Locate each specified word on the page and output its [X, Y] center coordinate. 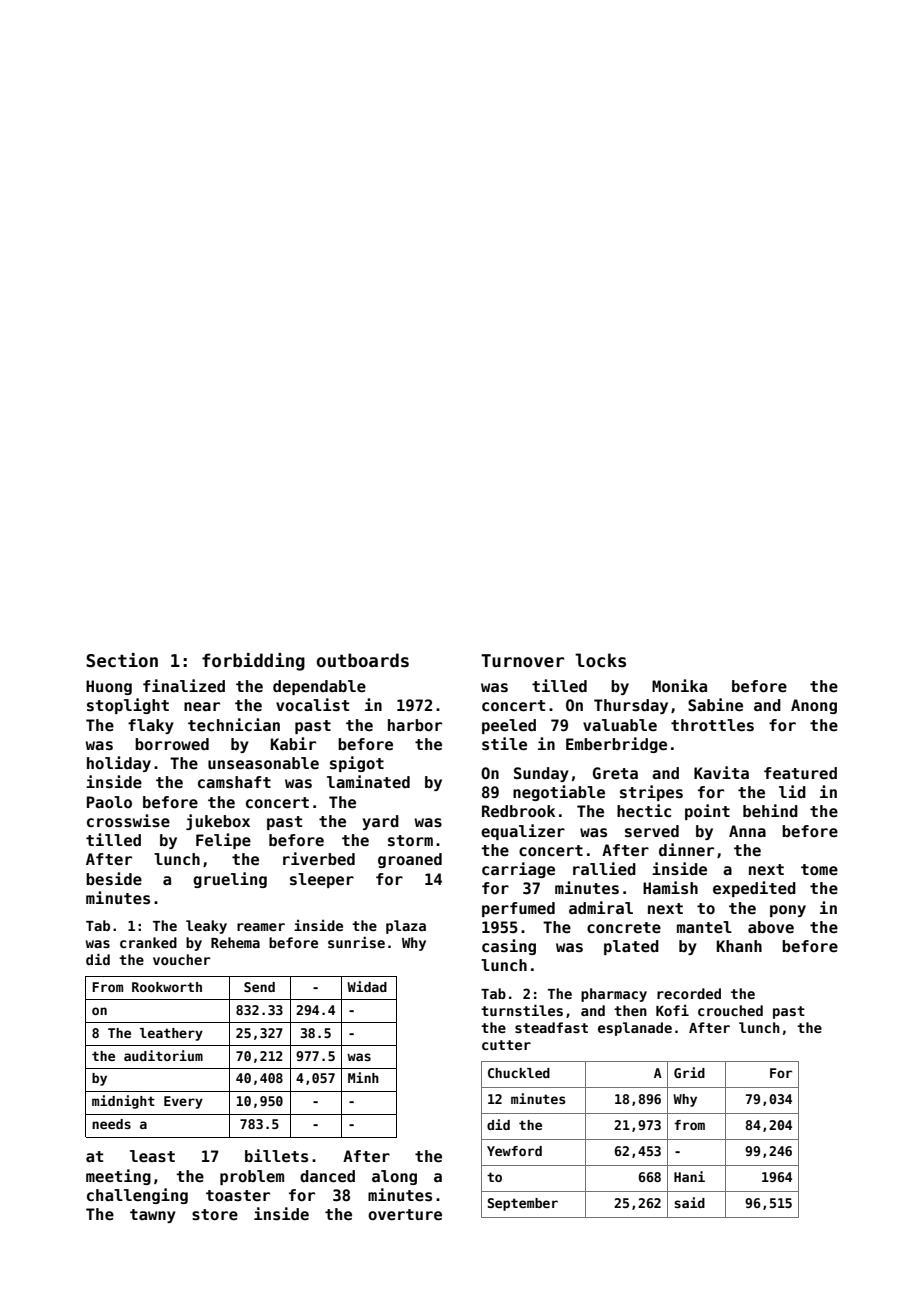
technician [234, 725]
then [630, 1010]
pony [788, 911]
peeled [509, 726]
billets [276, 1156]
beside [114, 879]
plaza [406, 927]
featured [800, 773]
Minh [363, 1077]
